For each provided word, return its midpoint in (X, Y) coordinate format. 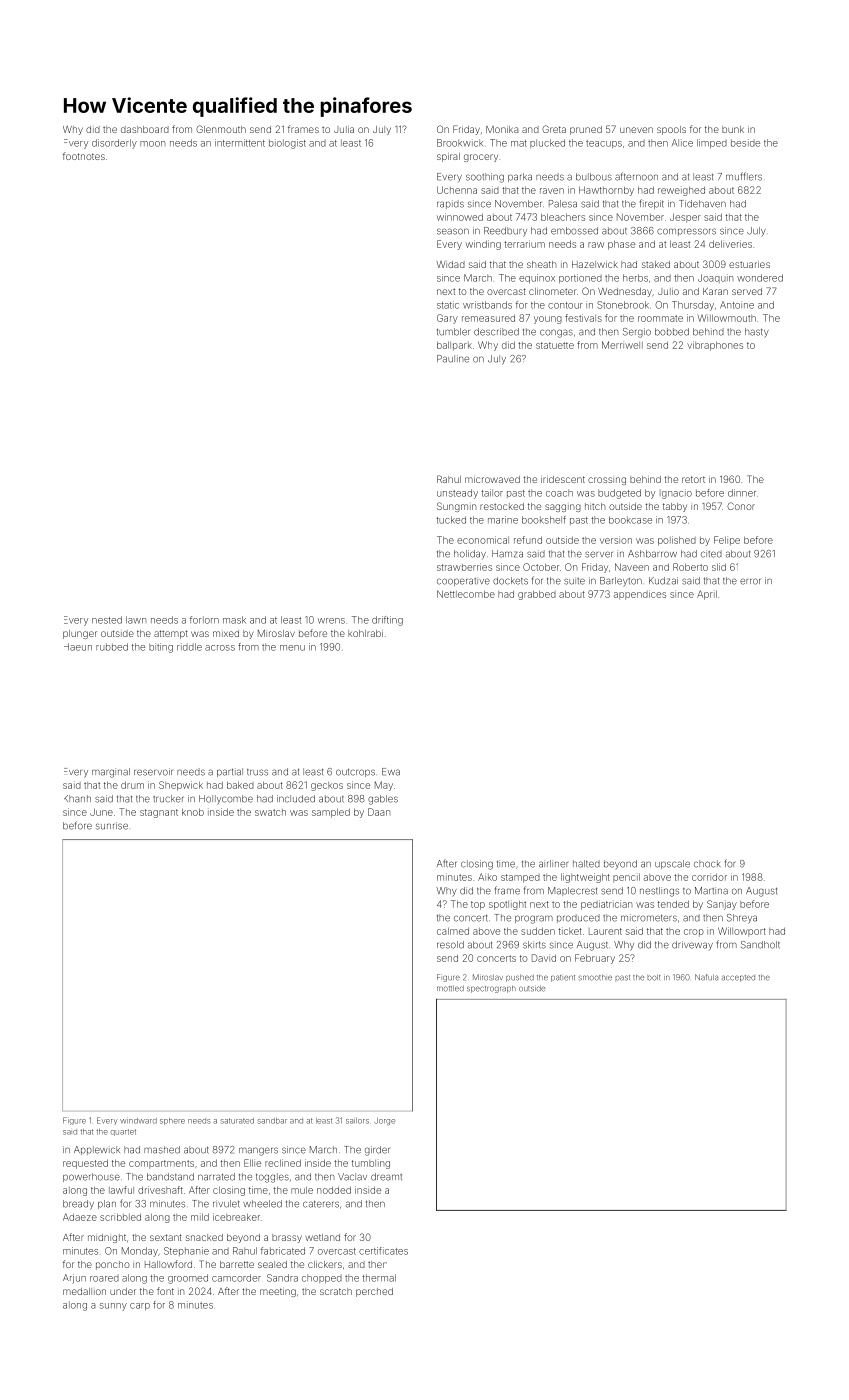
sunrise (112, 826)
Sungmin (456, 507)
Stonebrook (623, 305)
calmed (453, 931)
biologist (287, 144)
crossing (607, 481)
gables (383, 800)
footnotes (84, 156)
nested (107, 620)
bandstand (170, 1177)
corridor (709, 877)
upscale (672, 864)
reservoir (153, 772)
